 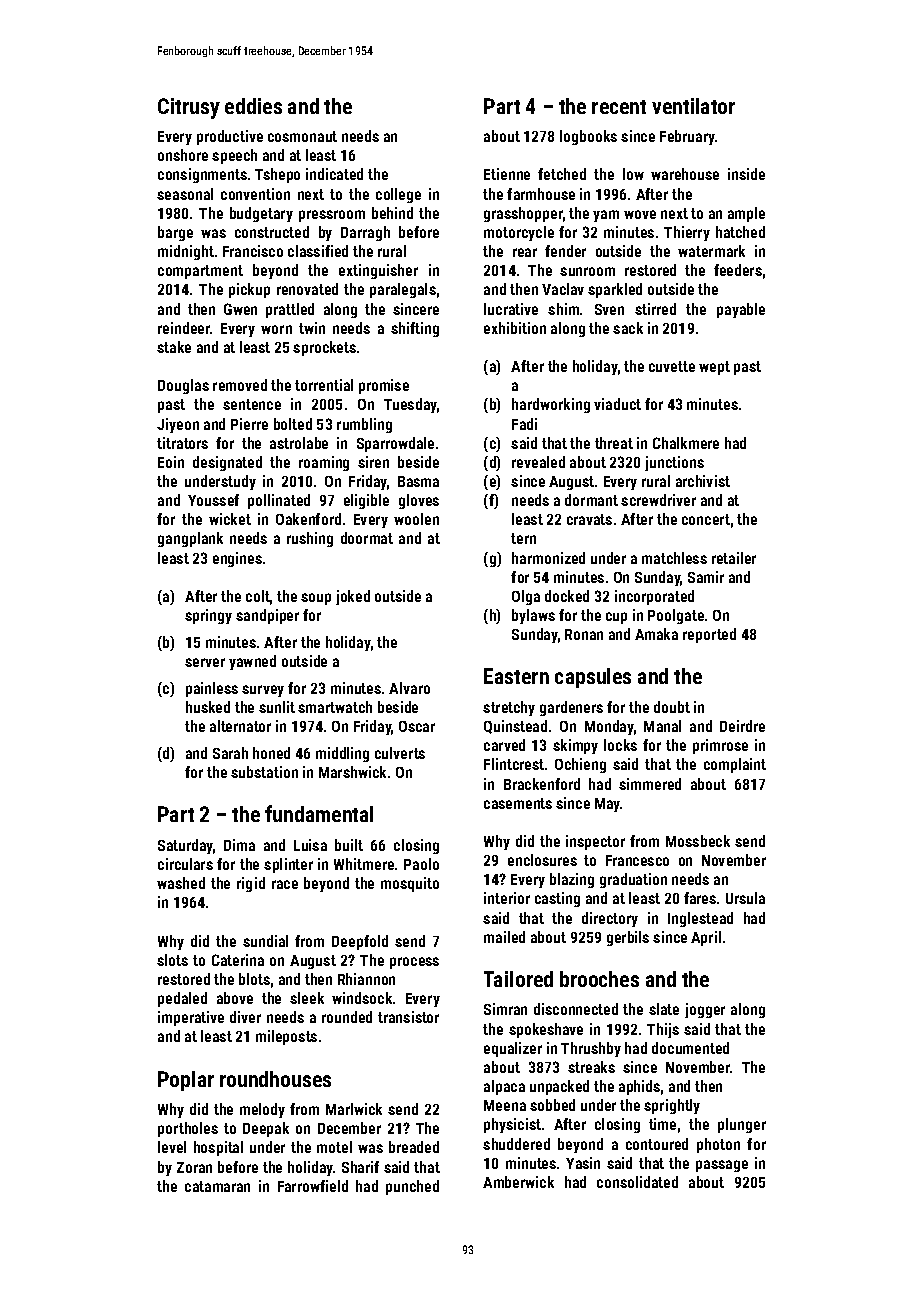 I want to click on Tshepo, so click(x=277, y=175).
